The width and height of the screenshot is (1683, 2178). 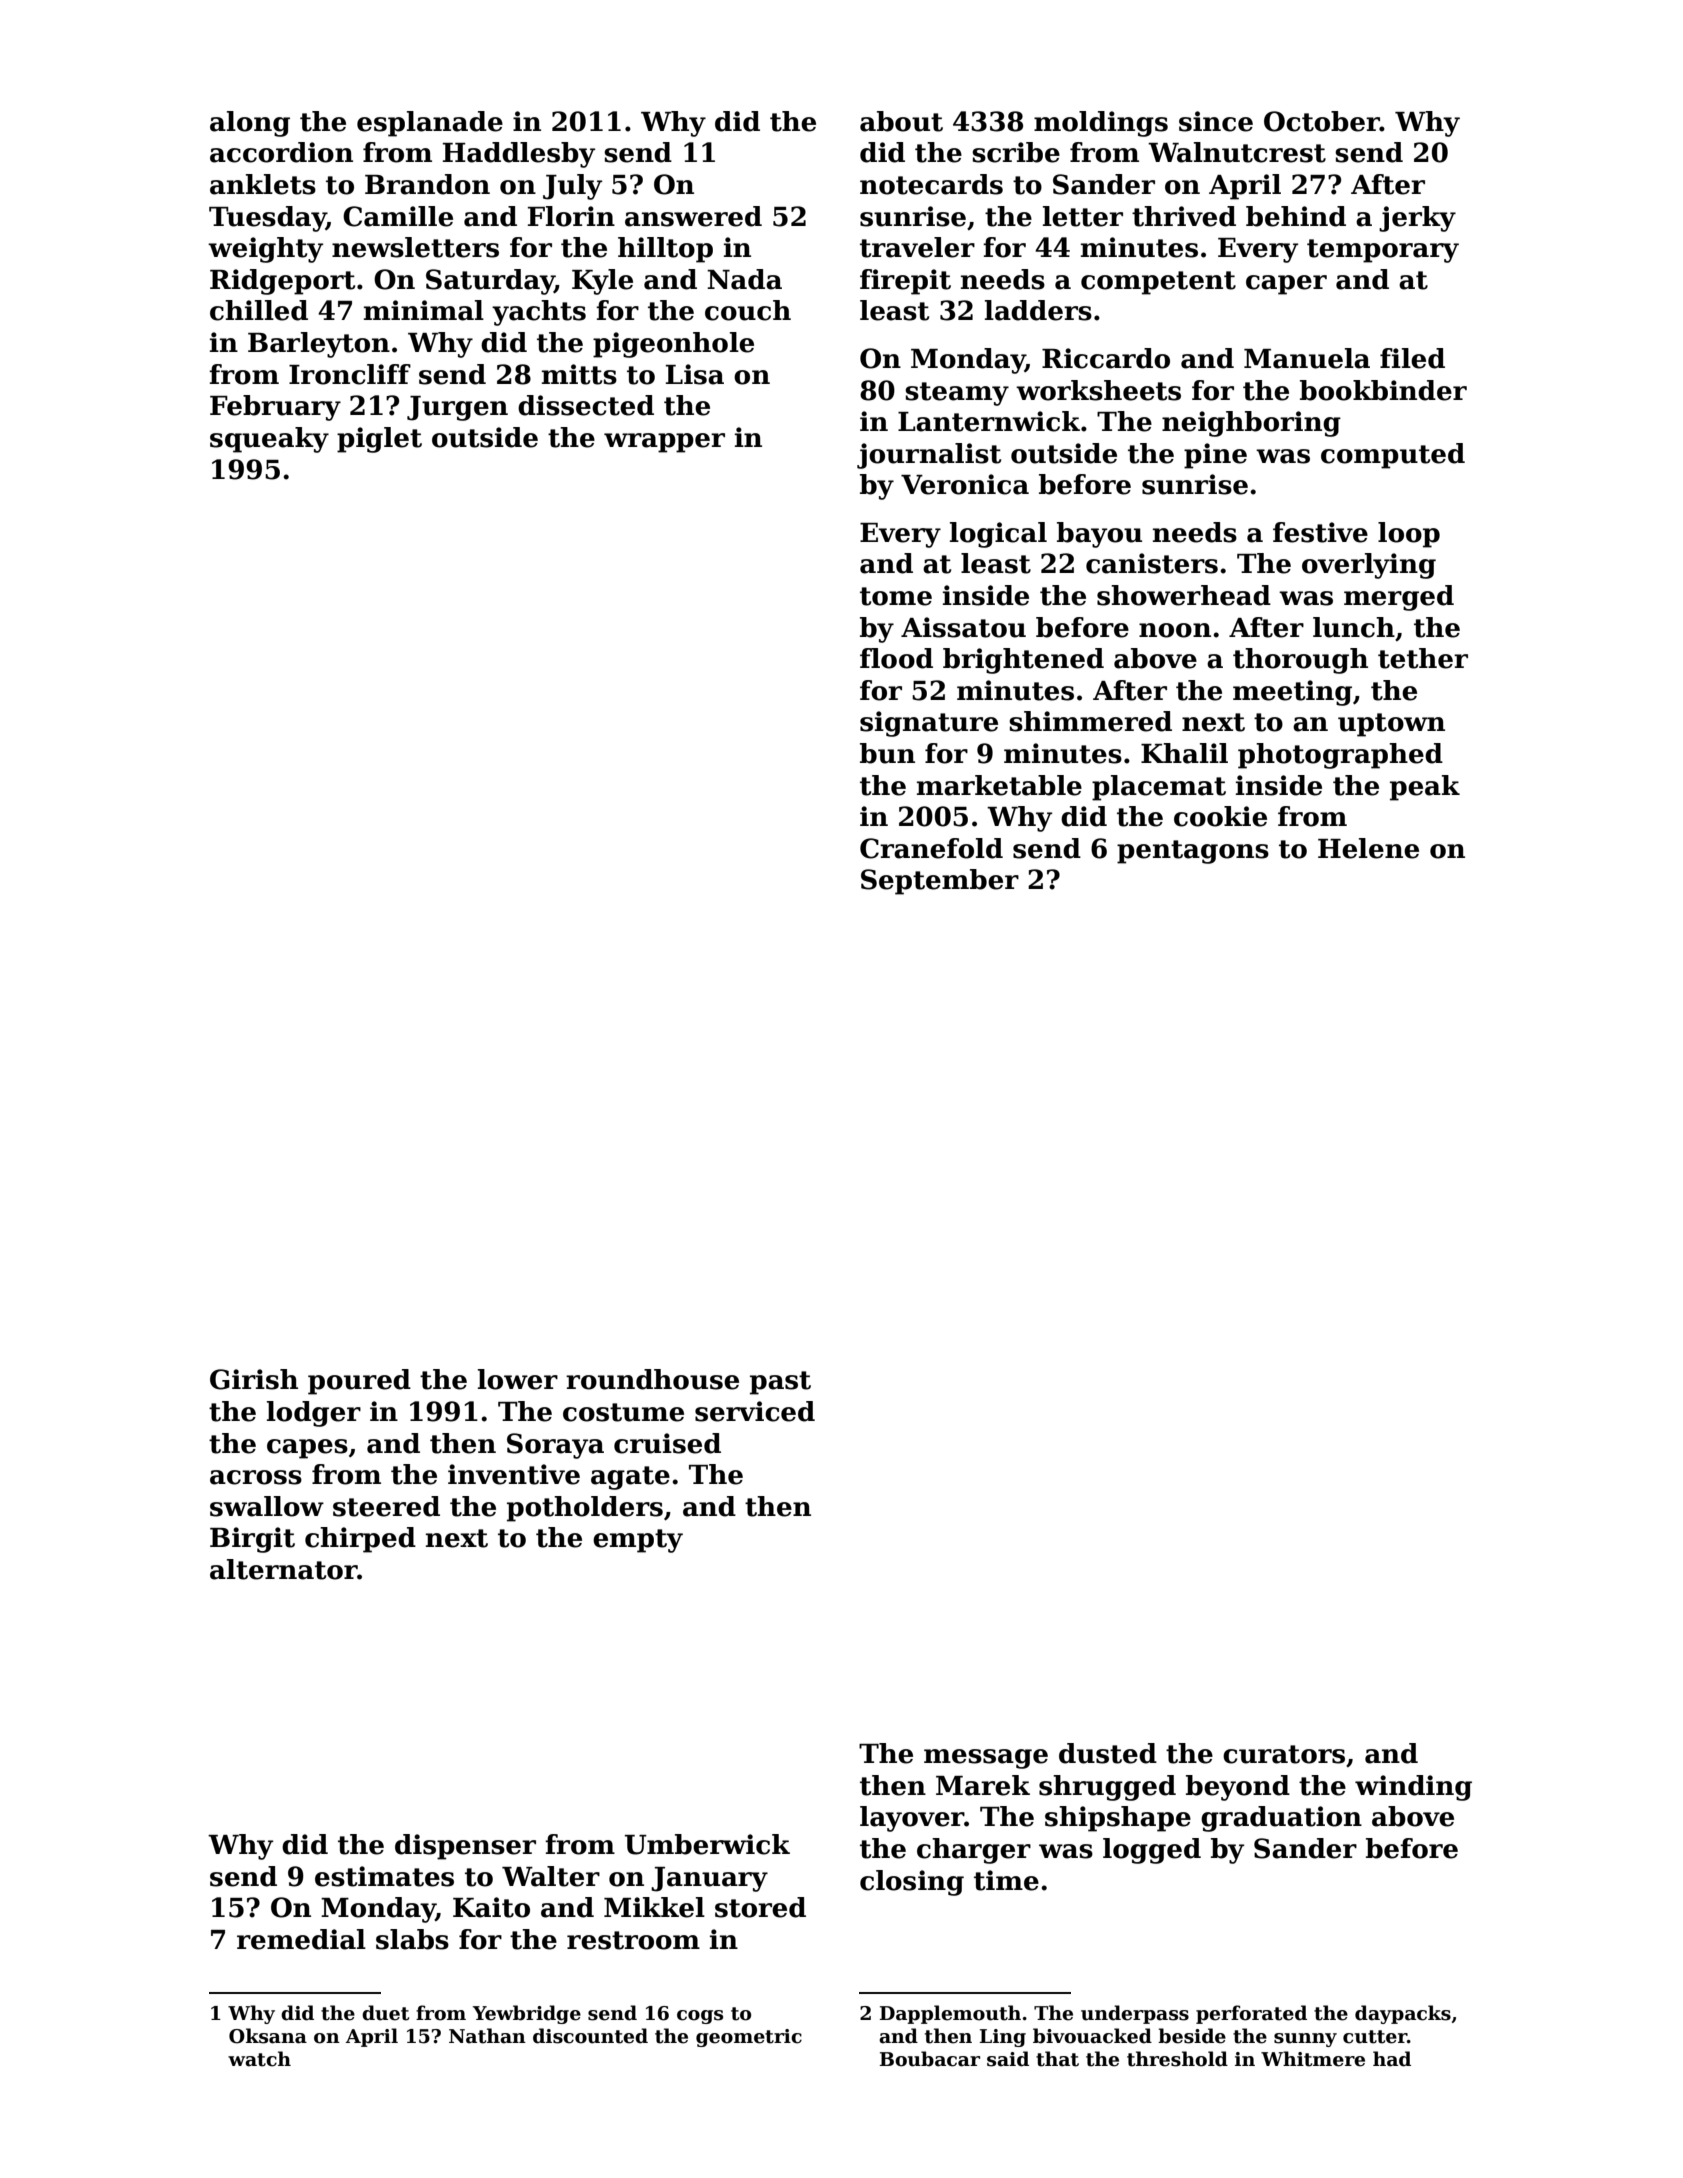 What do you see at coordinates (1368, 848) in the screenshot?
I see `Helene` at bounding box center [1368, 848].
